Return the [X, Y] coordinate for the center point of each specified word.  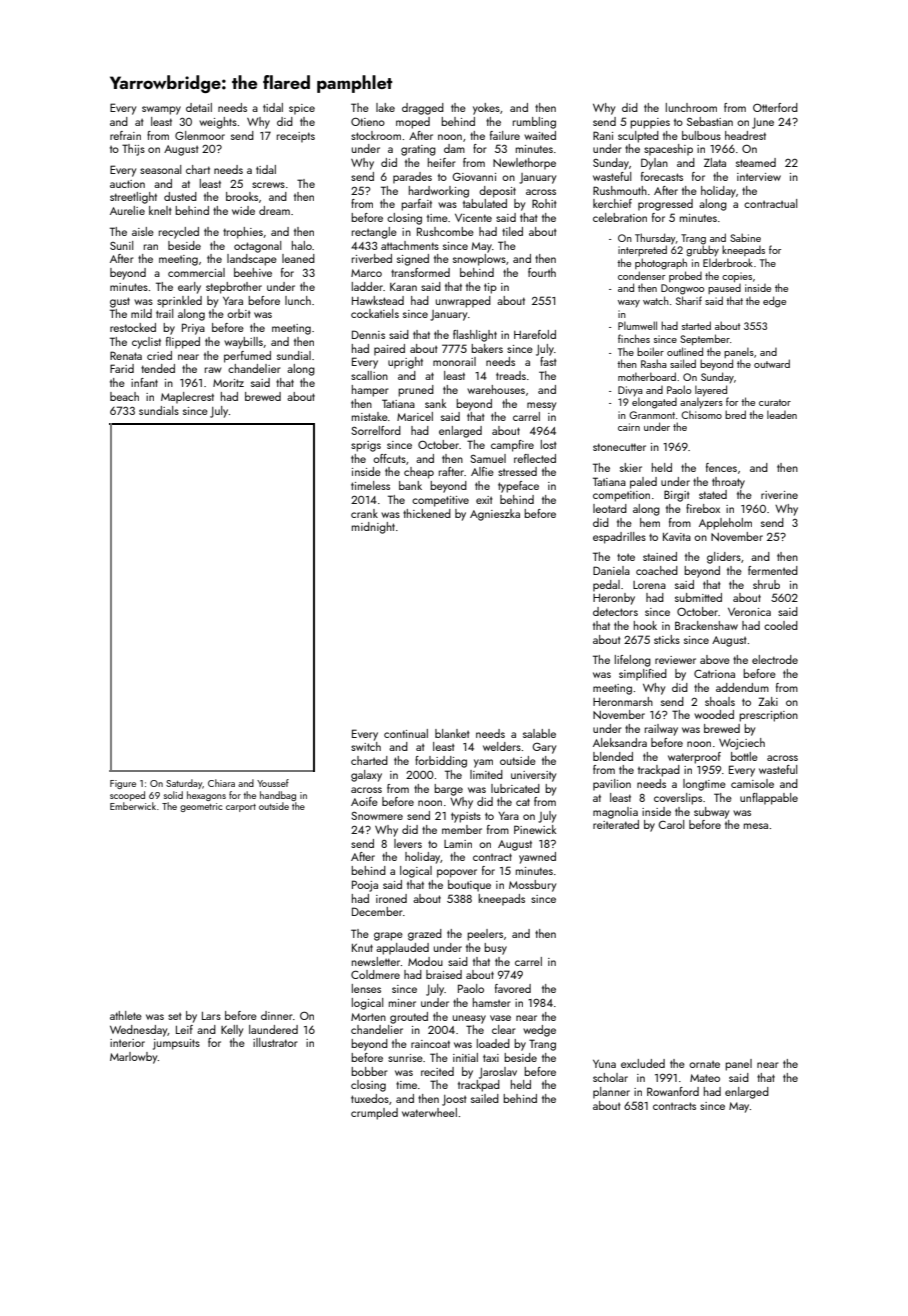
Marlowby [133, 1058]
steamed [756, 162]
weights [218, 123]
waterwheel [429, 1112]
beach [124, 396]
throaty [728, 483]
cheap [419, 473]
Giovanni [474, 177]
